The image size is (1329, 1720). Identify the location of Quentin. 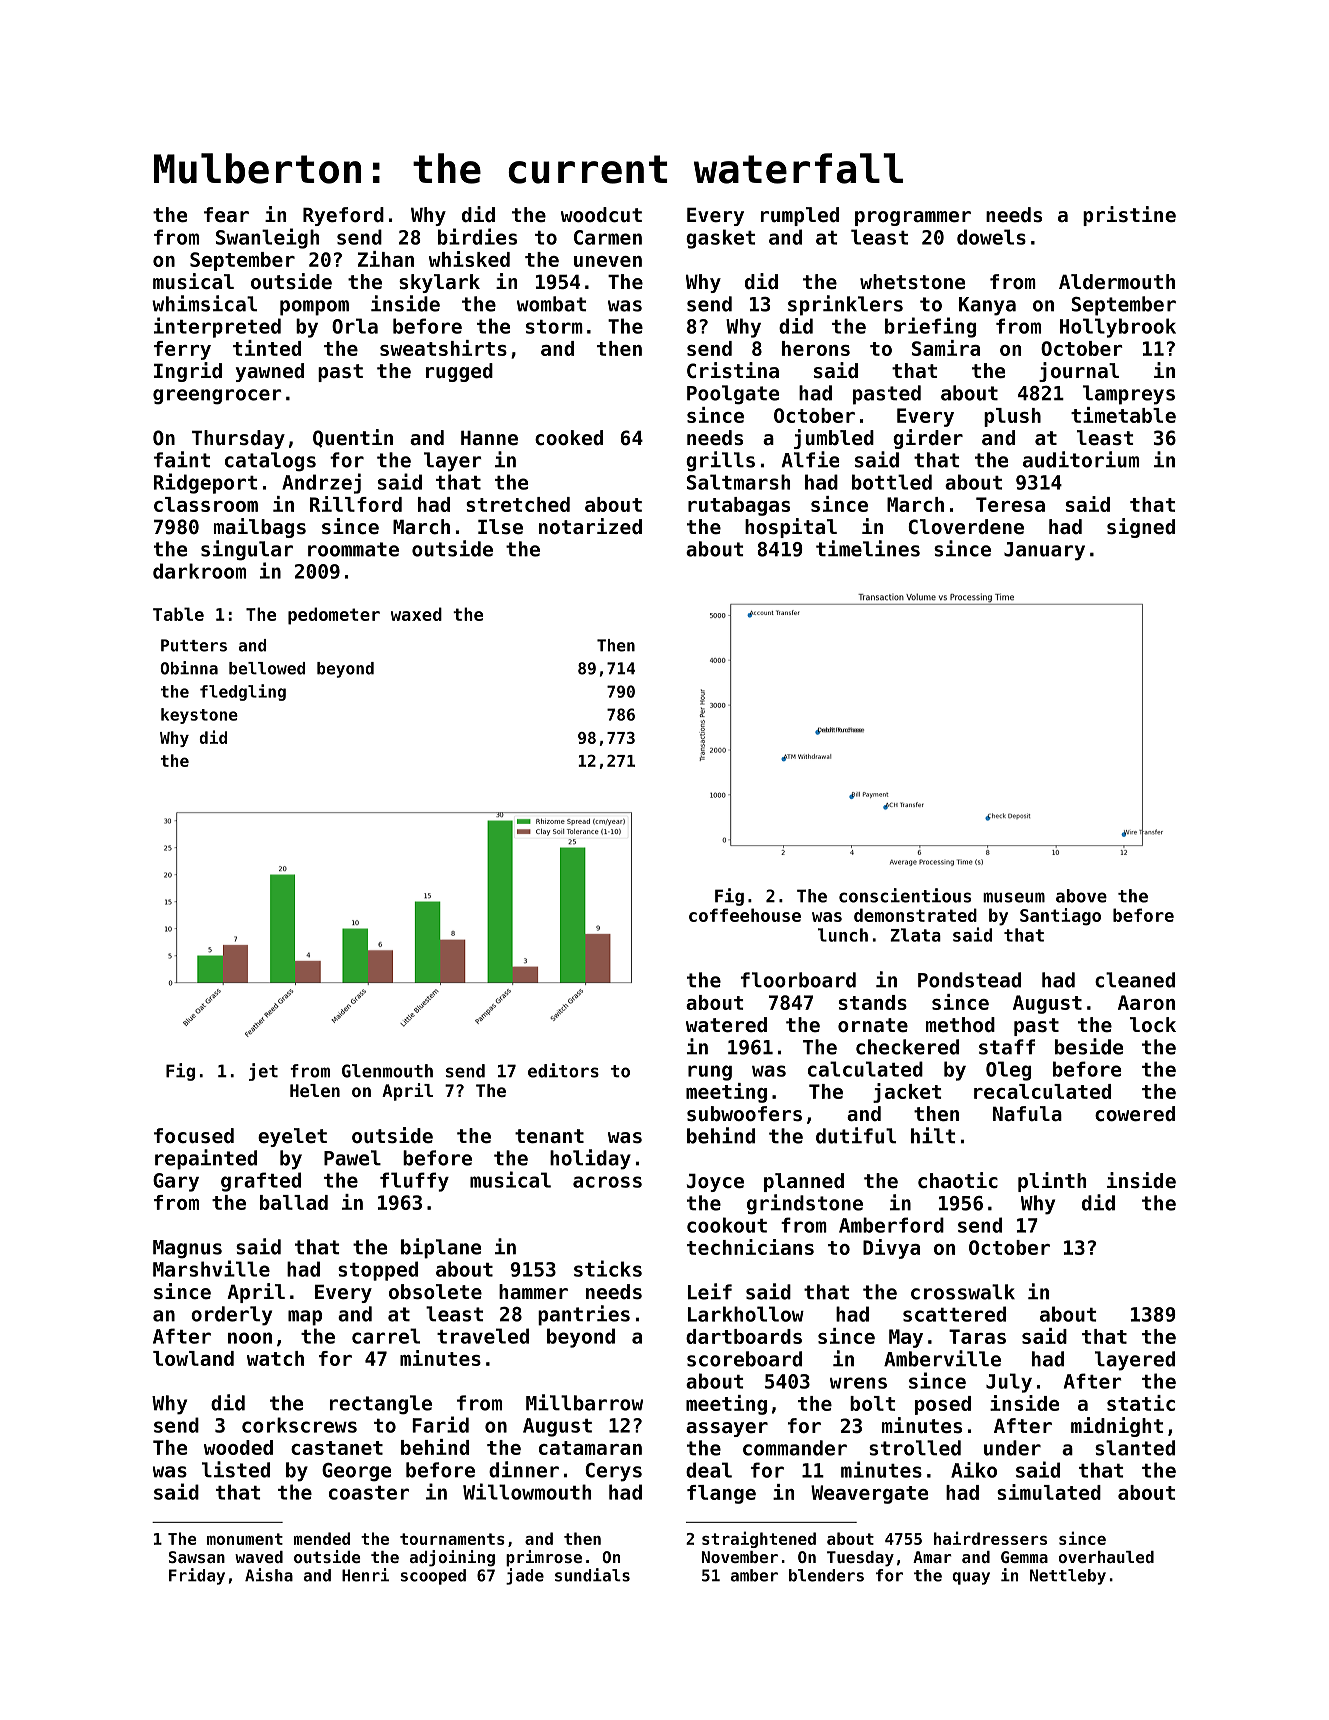
(353, 438).
